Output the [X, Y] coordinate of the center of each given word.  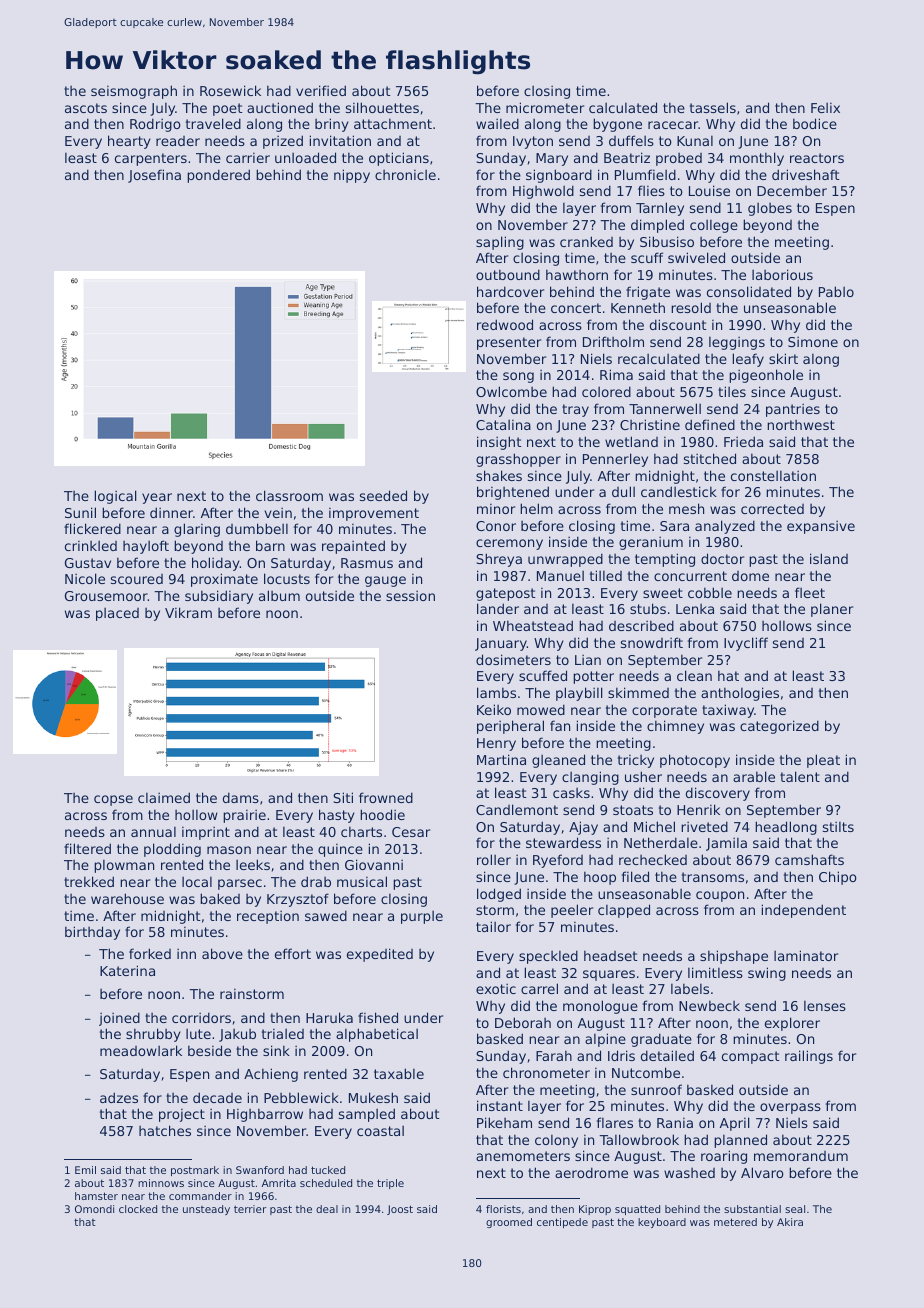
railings [809, 1057]
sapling [500, 243]
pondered [218, 176]
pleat [823, 761]
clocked [138, 1209]
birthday [92, 933]
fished [378, 1017]
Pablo [836, 291]
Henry [496, 744]
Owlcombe [511, 391]
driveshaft [806, 174]
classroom [289, 495]
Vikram [188, 612]
